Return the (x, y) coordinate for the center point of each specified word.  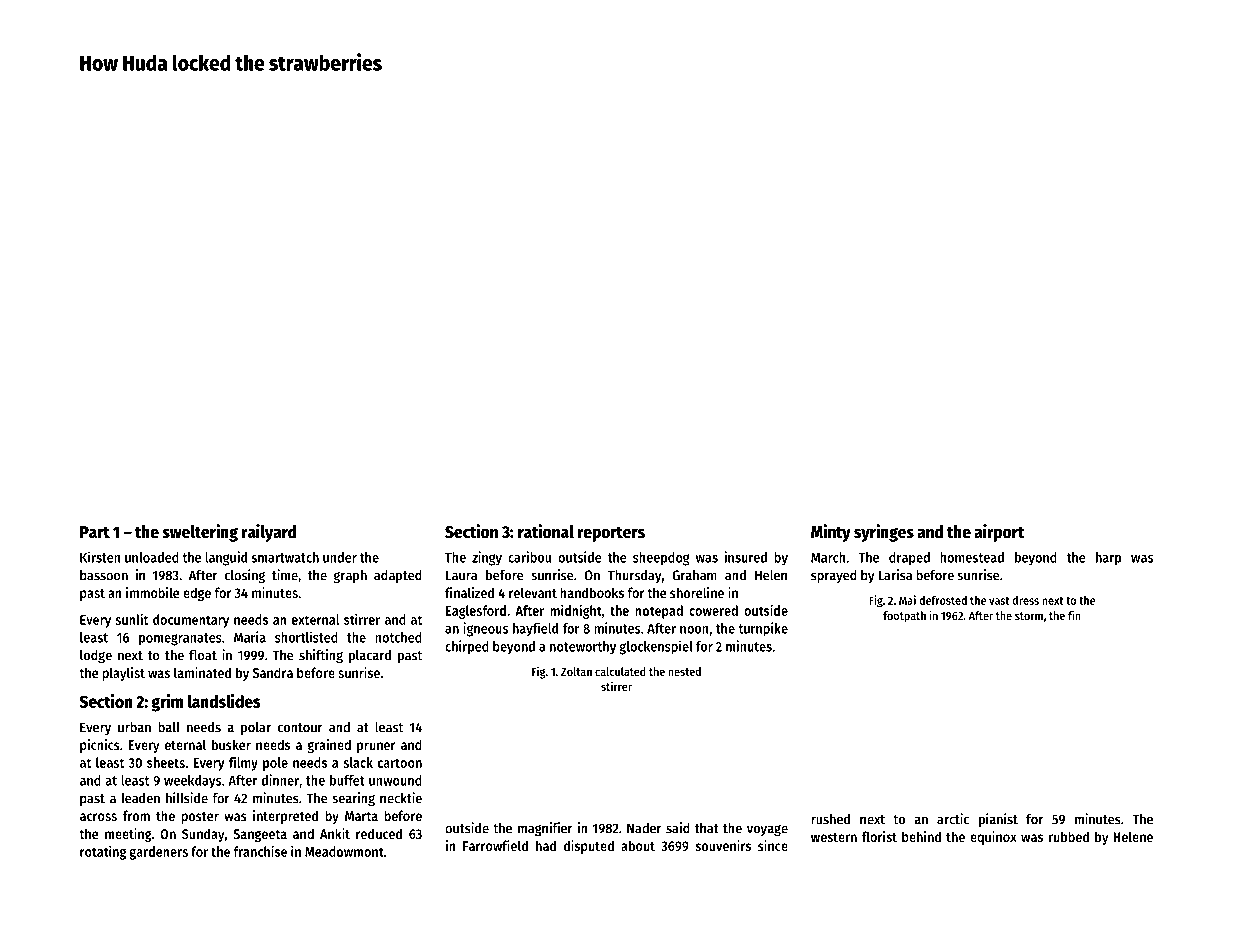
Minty (831, 533)
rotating (103, 852)
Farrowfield (495, 845)
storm (1029, 616)
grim (167, 703)
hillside (187, 798)
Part (95, 532)
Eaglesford (476, 612)
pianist (998, 820)
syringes (884, 533)
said (678, 828)
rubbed (1069, 836)
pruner (376, 747)
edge (197, 594)
